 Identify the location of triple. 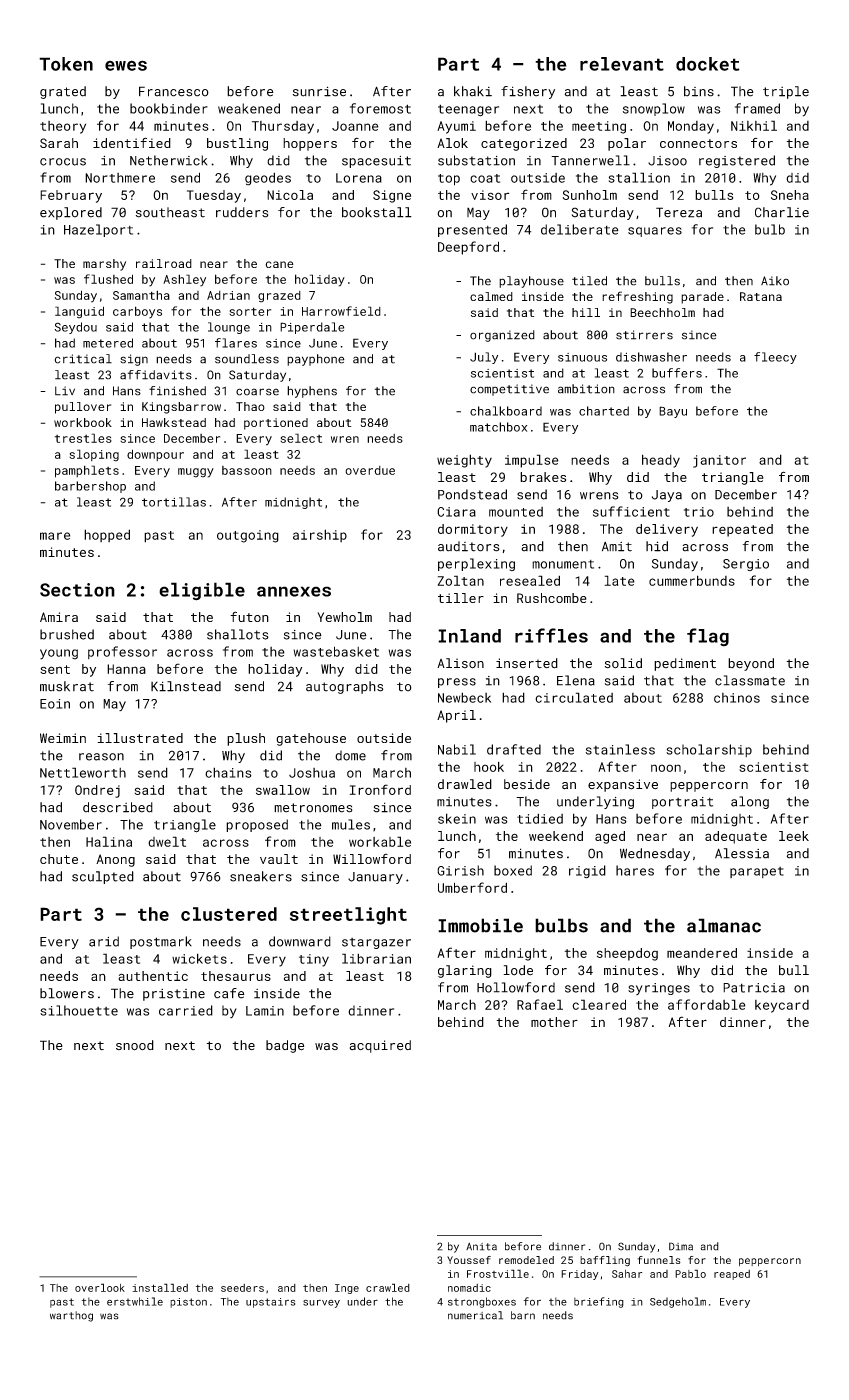
(786, 92).
